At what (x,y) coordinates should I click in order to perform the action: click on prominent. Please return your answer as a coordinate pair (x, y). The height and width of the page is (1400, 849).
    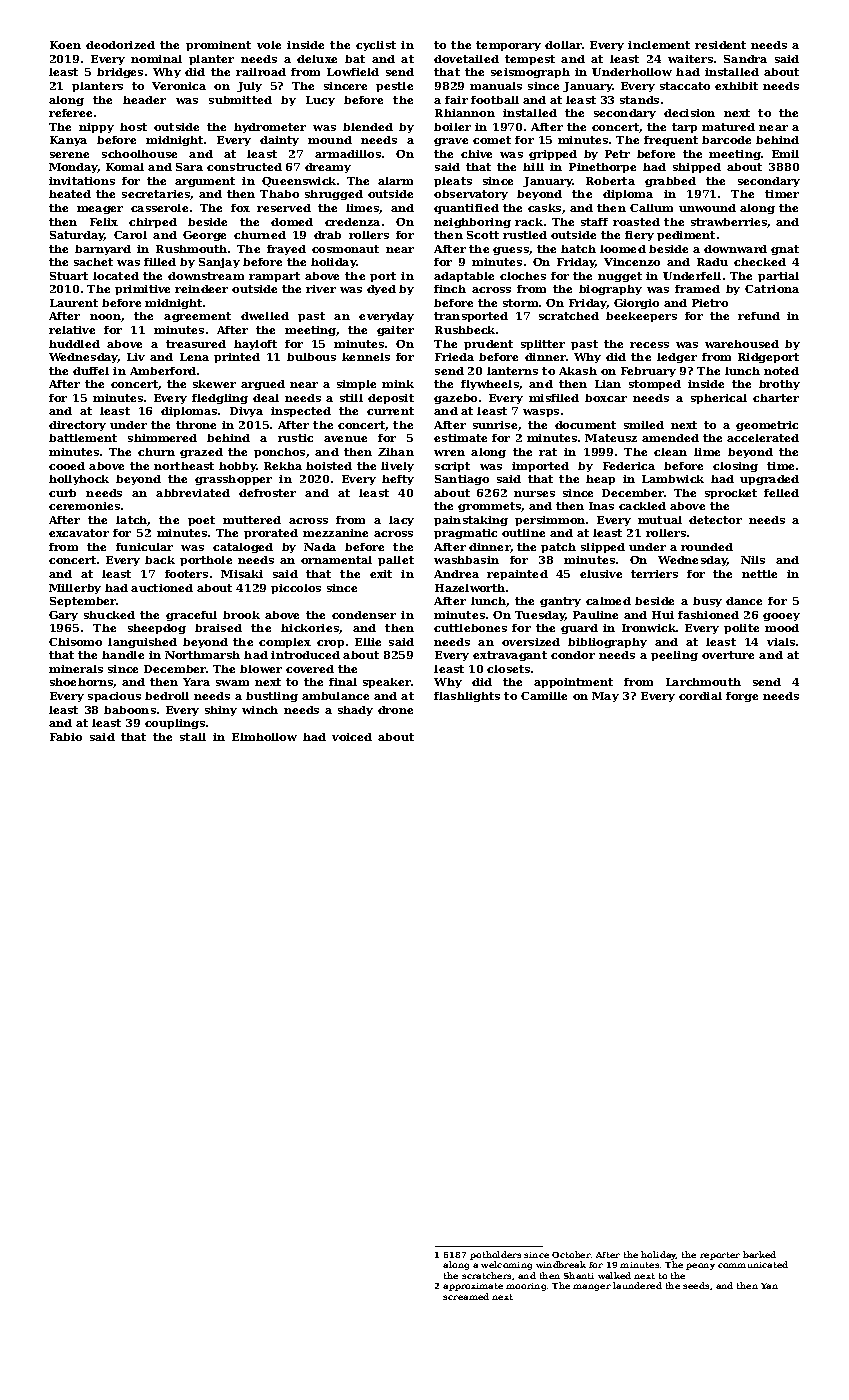
    Looking at the image, I should click on (218, 46).
